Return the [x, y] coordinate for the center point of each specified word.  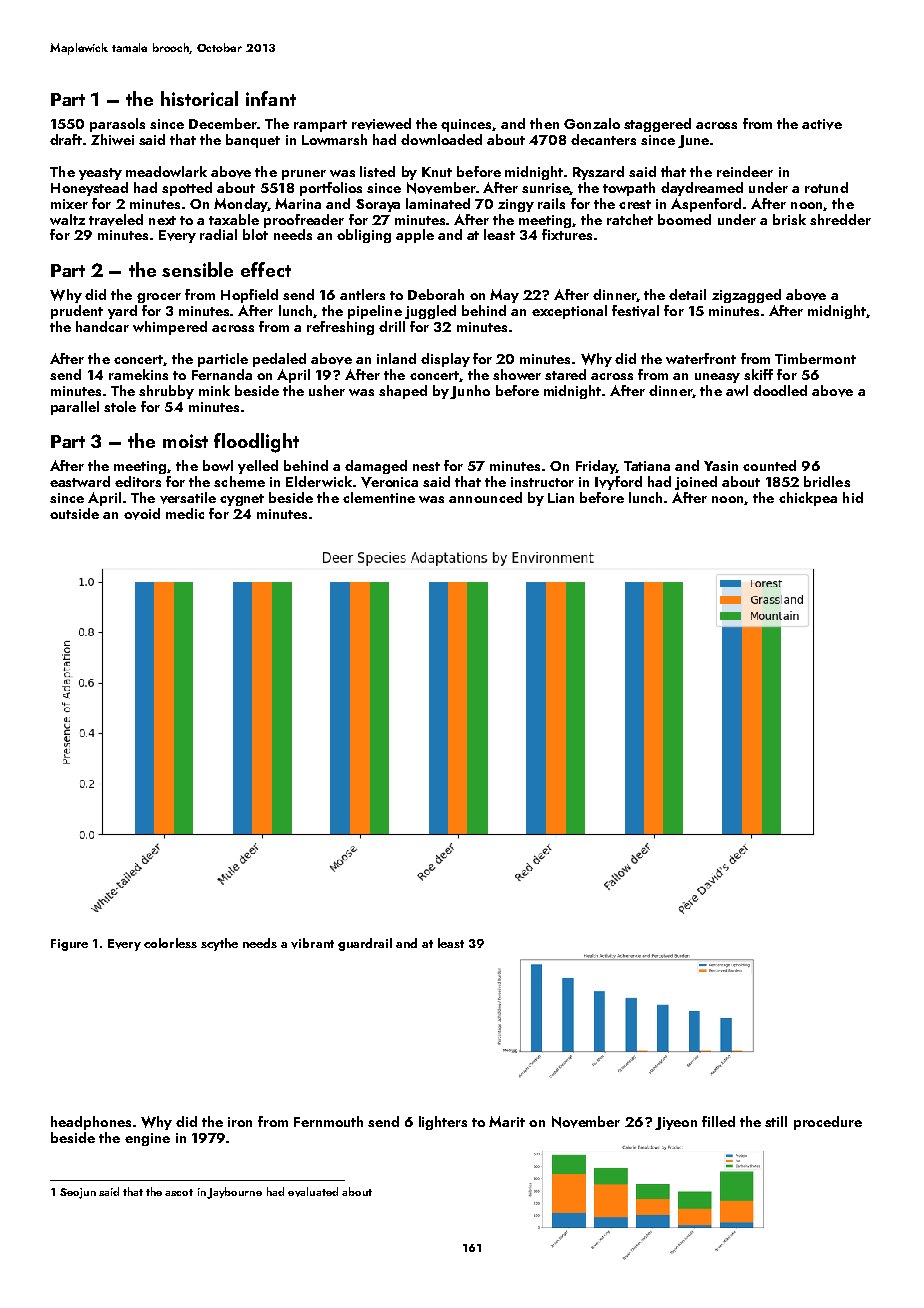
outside [74, 513]
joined [696, 483]
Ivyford [618, 483]
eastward [80, 481]
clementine [379, 497]
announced [485, 497]
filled [718, 1121]
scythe [219, 944]
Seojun [78, 1193]
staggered [657, 125]
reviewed [381, 124]
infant [271, 98]
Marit [507, 1121]
